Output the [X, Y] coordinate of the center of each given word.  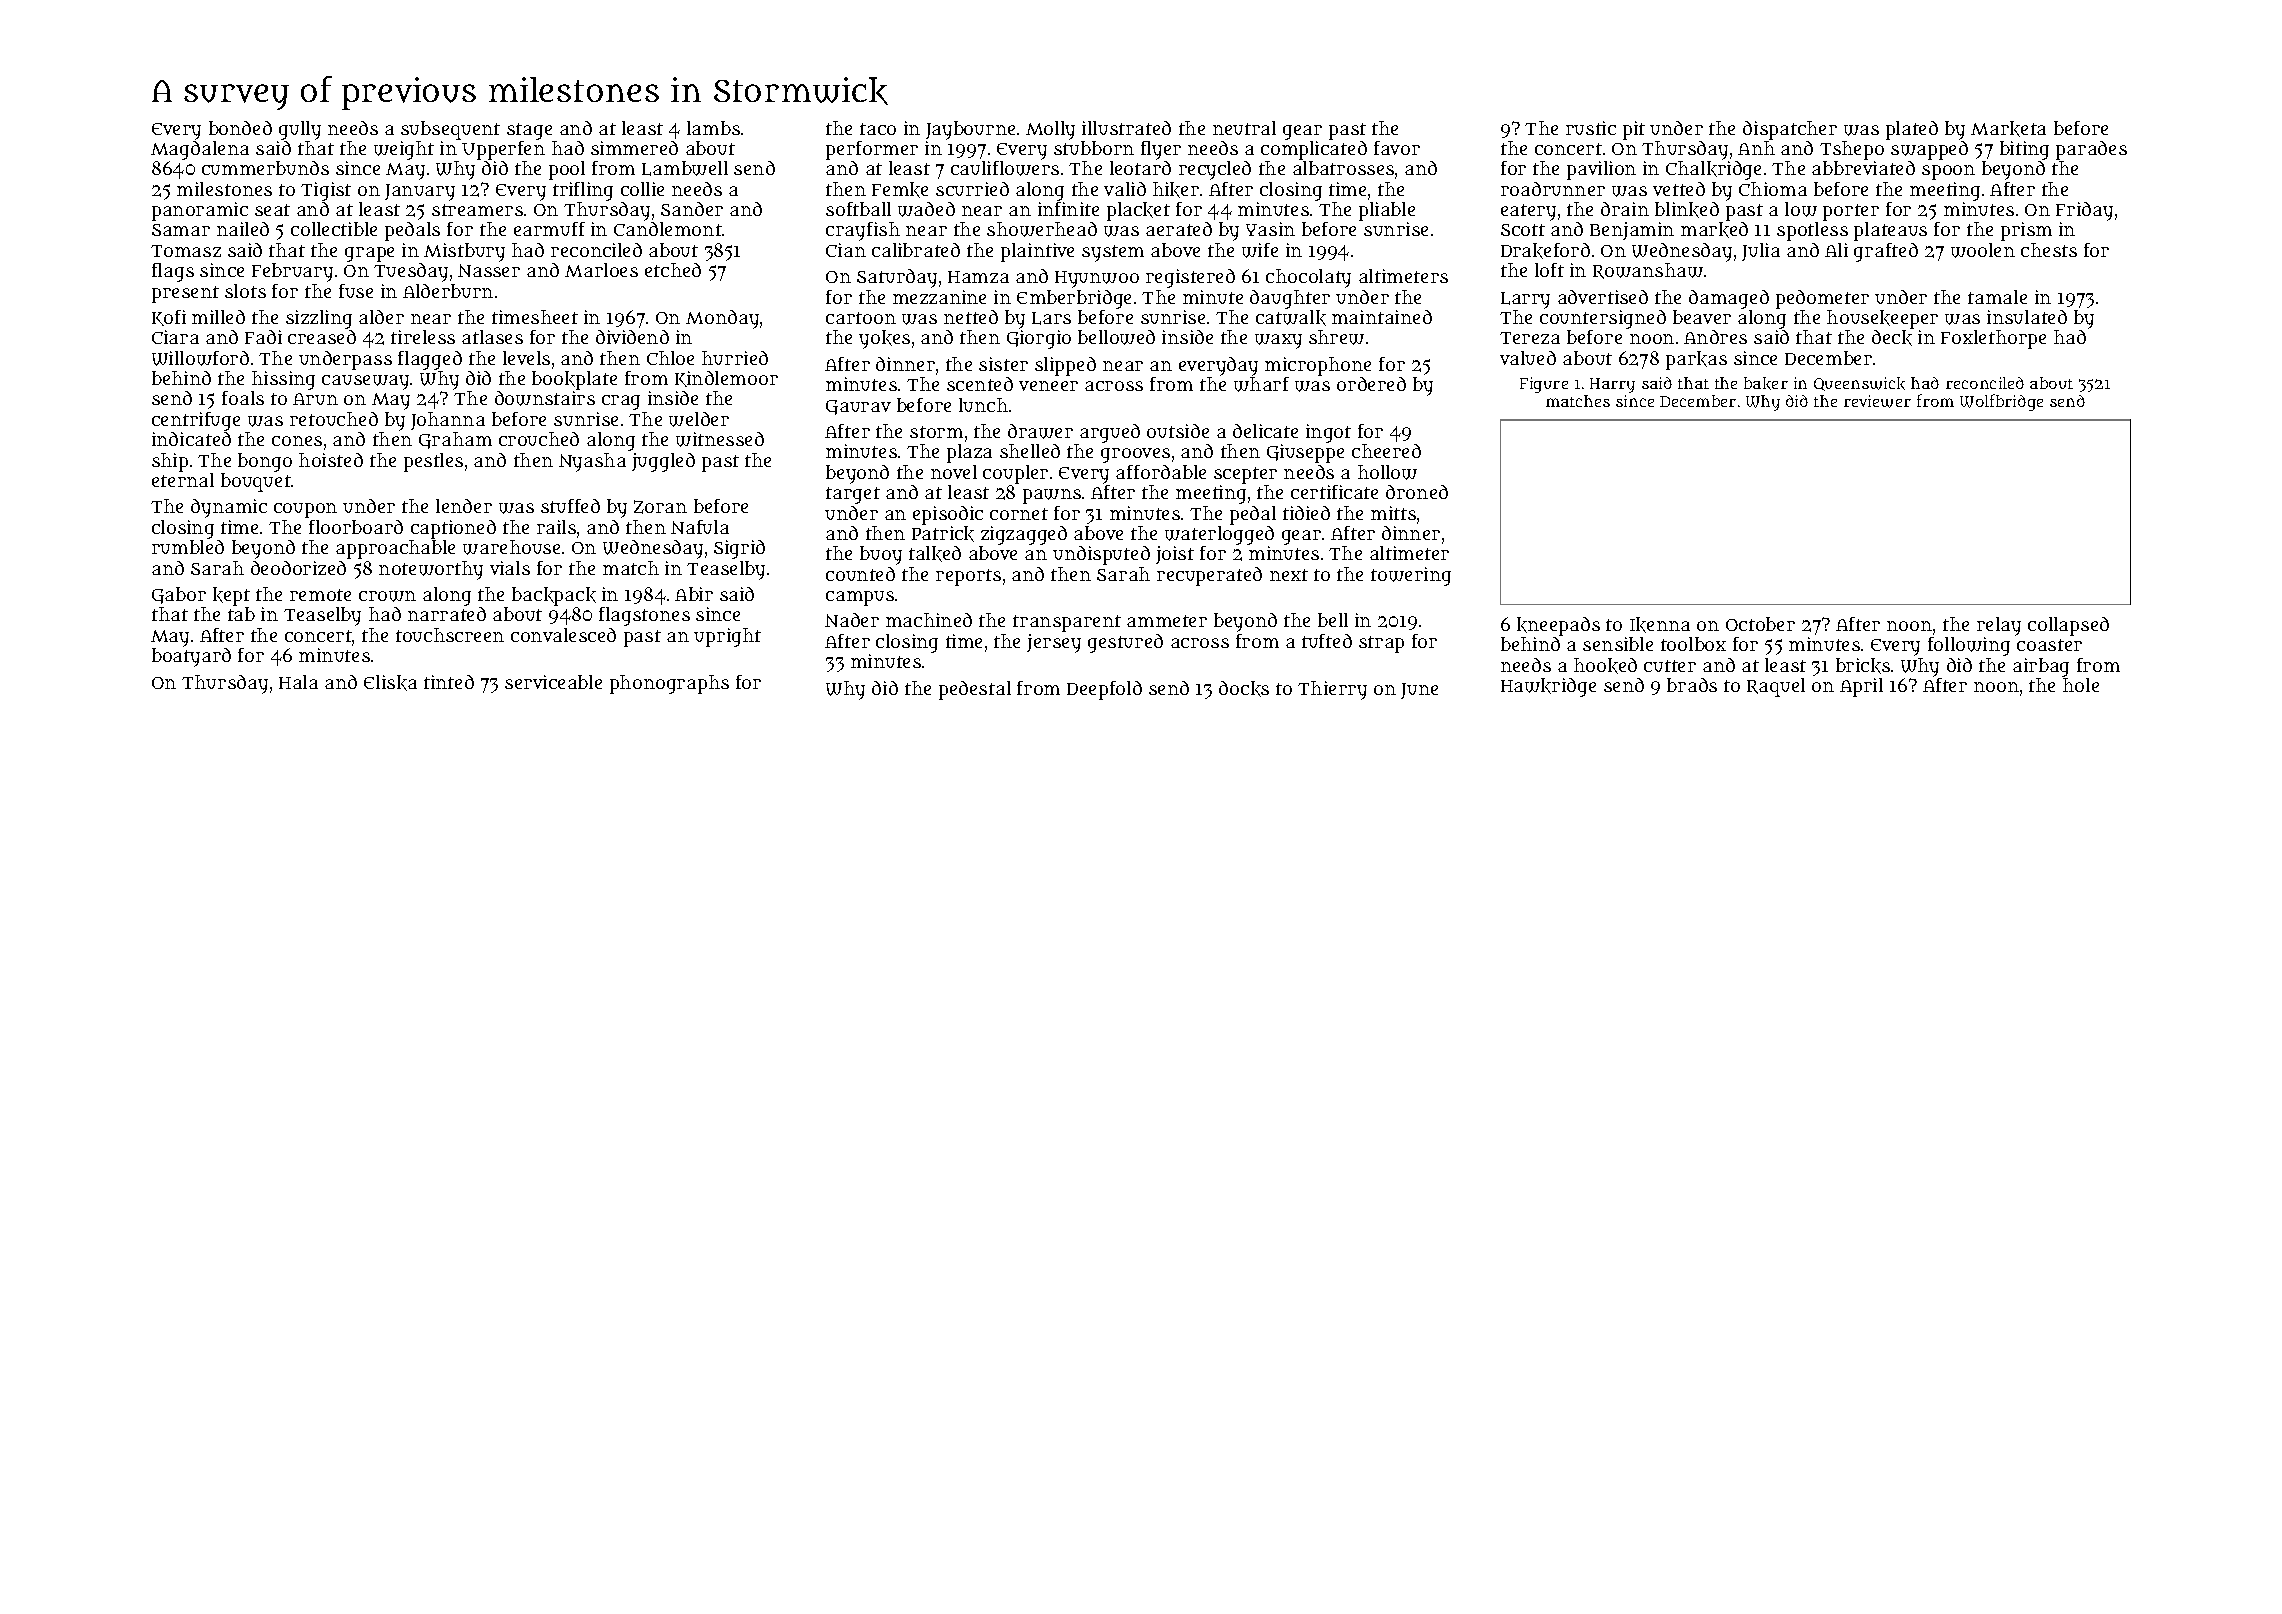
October [1760, 624]
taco [878, 129]
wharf [1261, 384]
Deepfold [1104, 690]
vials [510, 568]
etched [673, 270]
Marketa [2008, 129]
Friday [2084, 211]
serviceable [553, 682]
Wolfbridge [2001, 402]
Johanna [448, 421]
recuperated [1209, 576]
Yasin [1270, 229]
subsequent [450, 130]
